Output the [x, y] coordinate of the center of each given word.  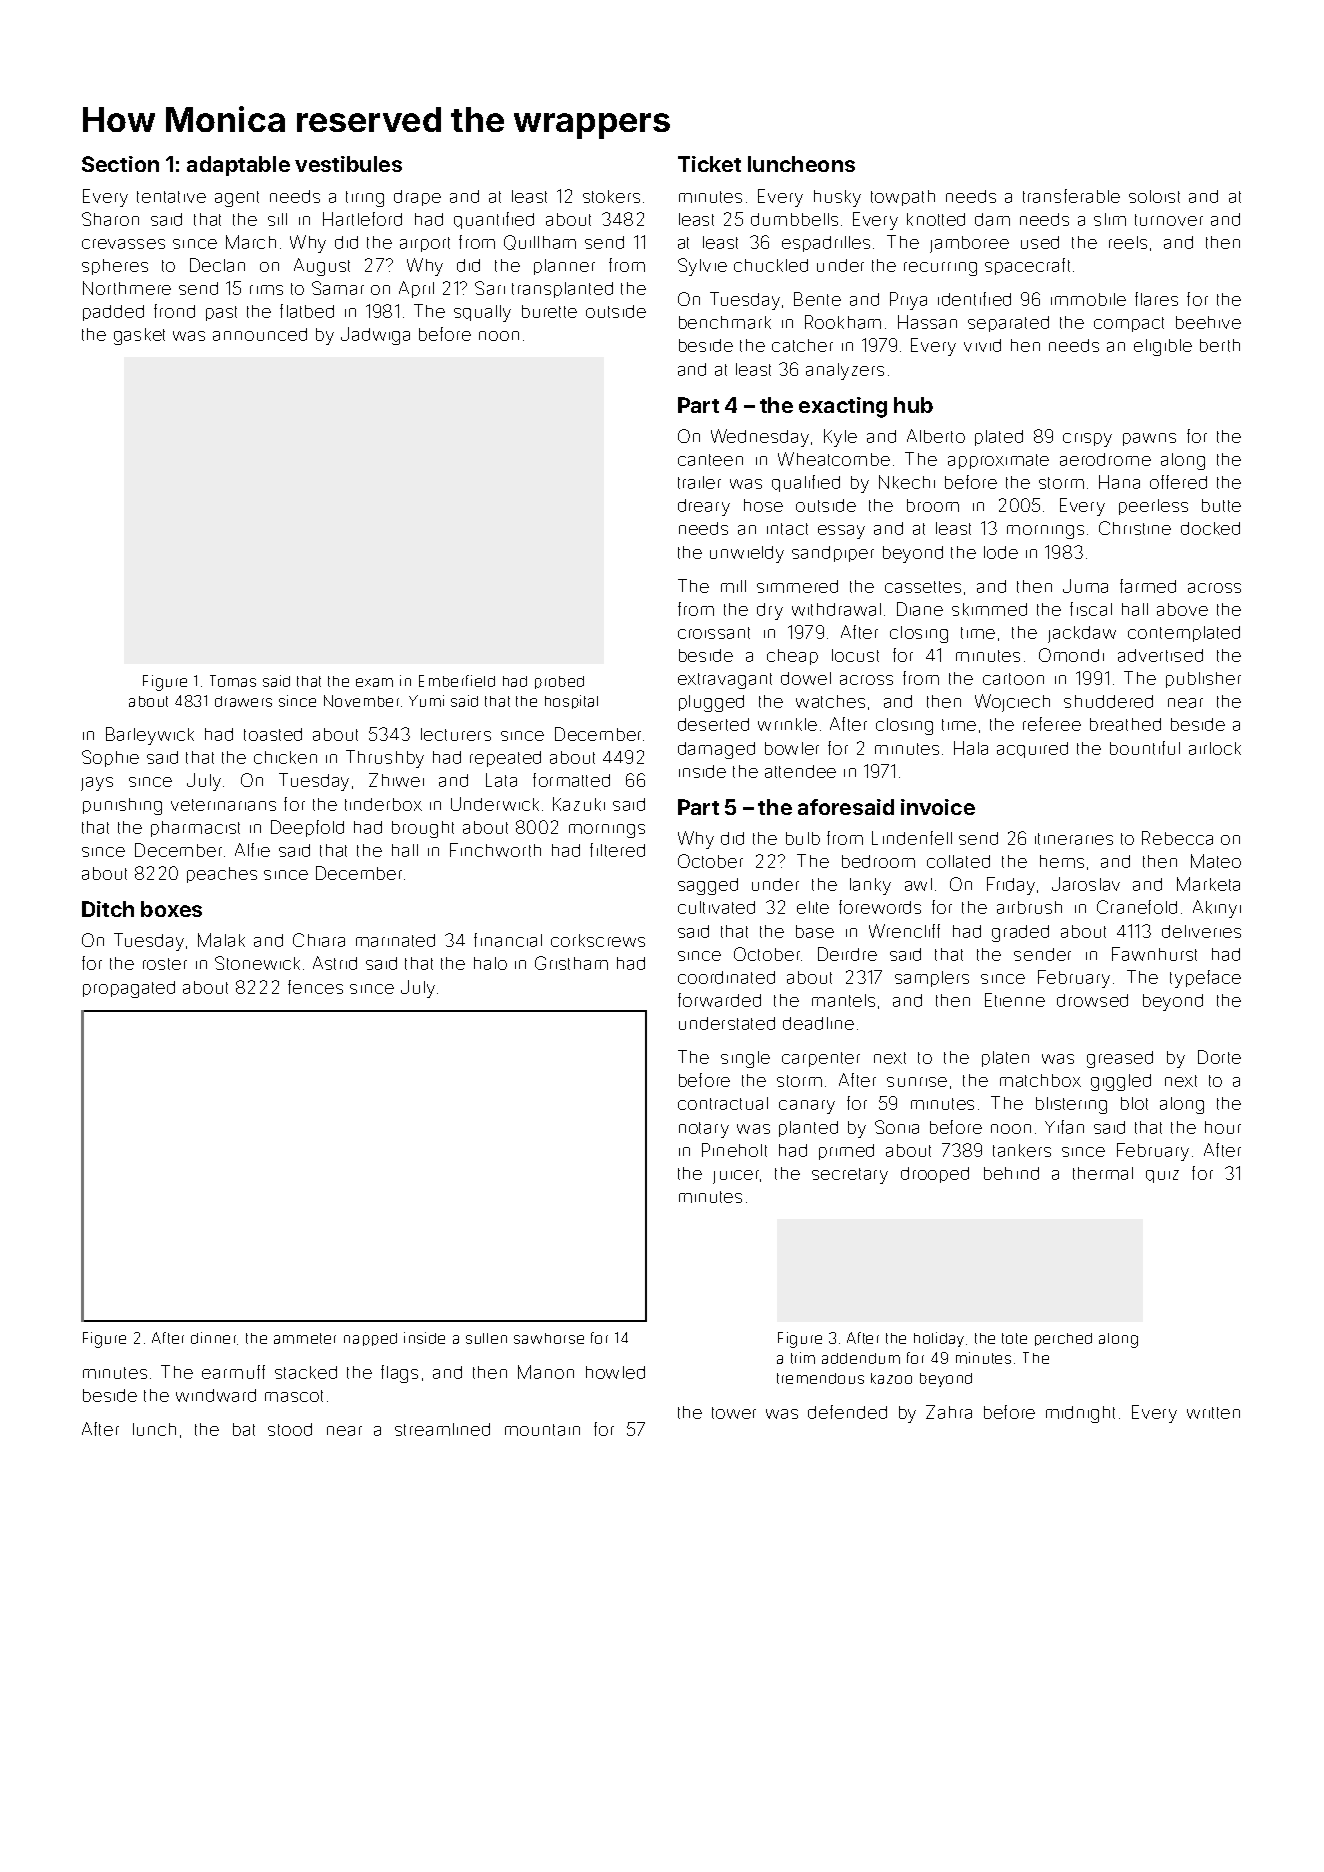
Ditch [108, 909]
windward [216, 1395]
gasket [139, 336]
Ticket [709, 164]
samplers [932, 979]
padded [113, 313]
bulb [803, 838]
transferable [1071, 196]
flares [1156, 299]
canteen [710, 460]
